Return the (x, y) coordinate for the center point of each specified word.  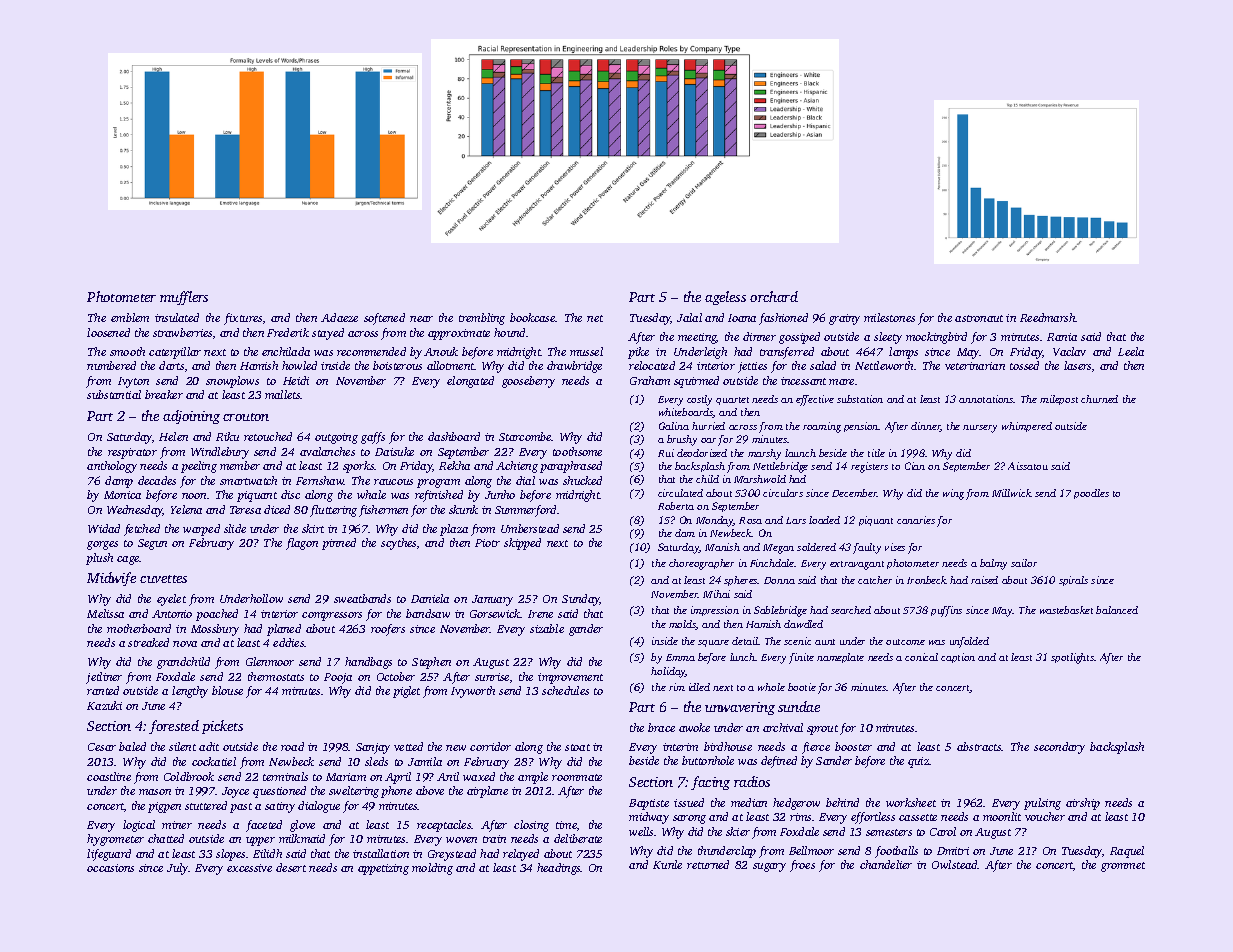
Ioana (742, 318)
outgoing (336, 438)
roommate (577, 777)
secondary (1059, 748)
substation (860, 399)
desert (291, 867)
